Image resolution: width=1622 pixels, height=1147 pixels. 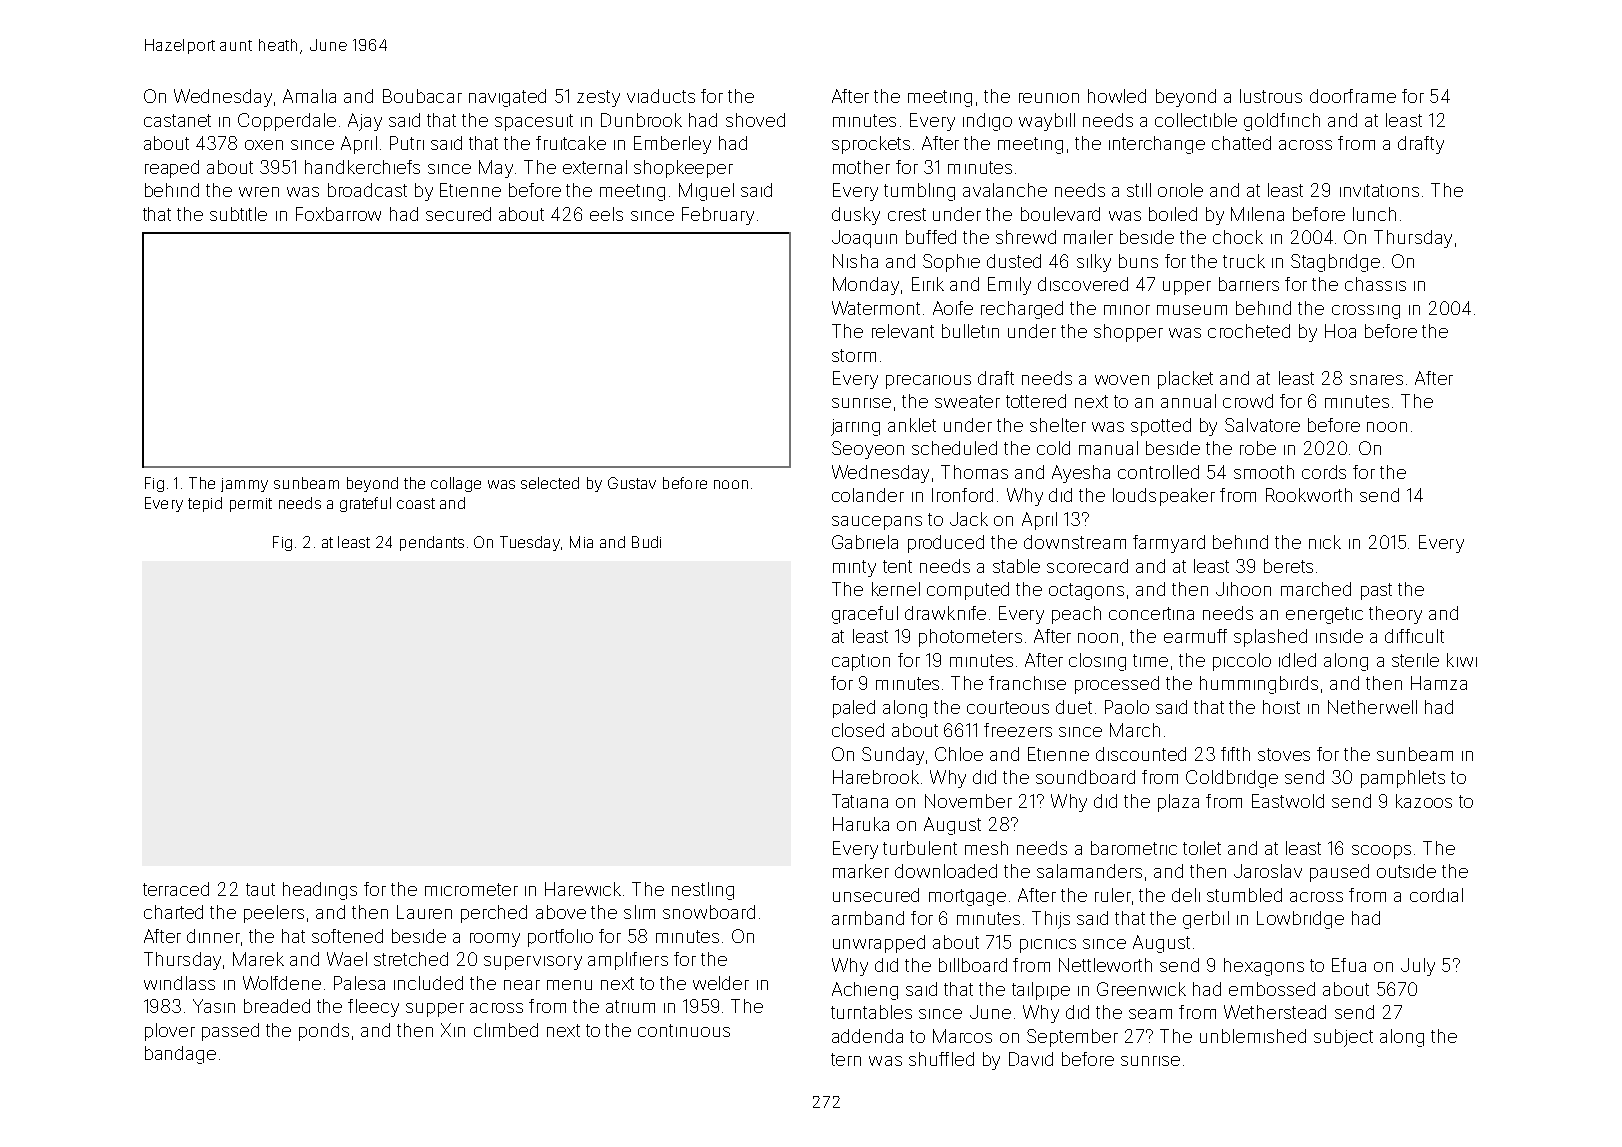 What do you see at coordinates (879, 944) in the screenshot?
I see `unwrapped` at bounding box center [879, 944].
